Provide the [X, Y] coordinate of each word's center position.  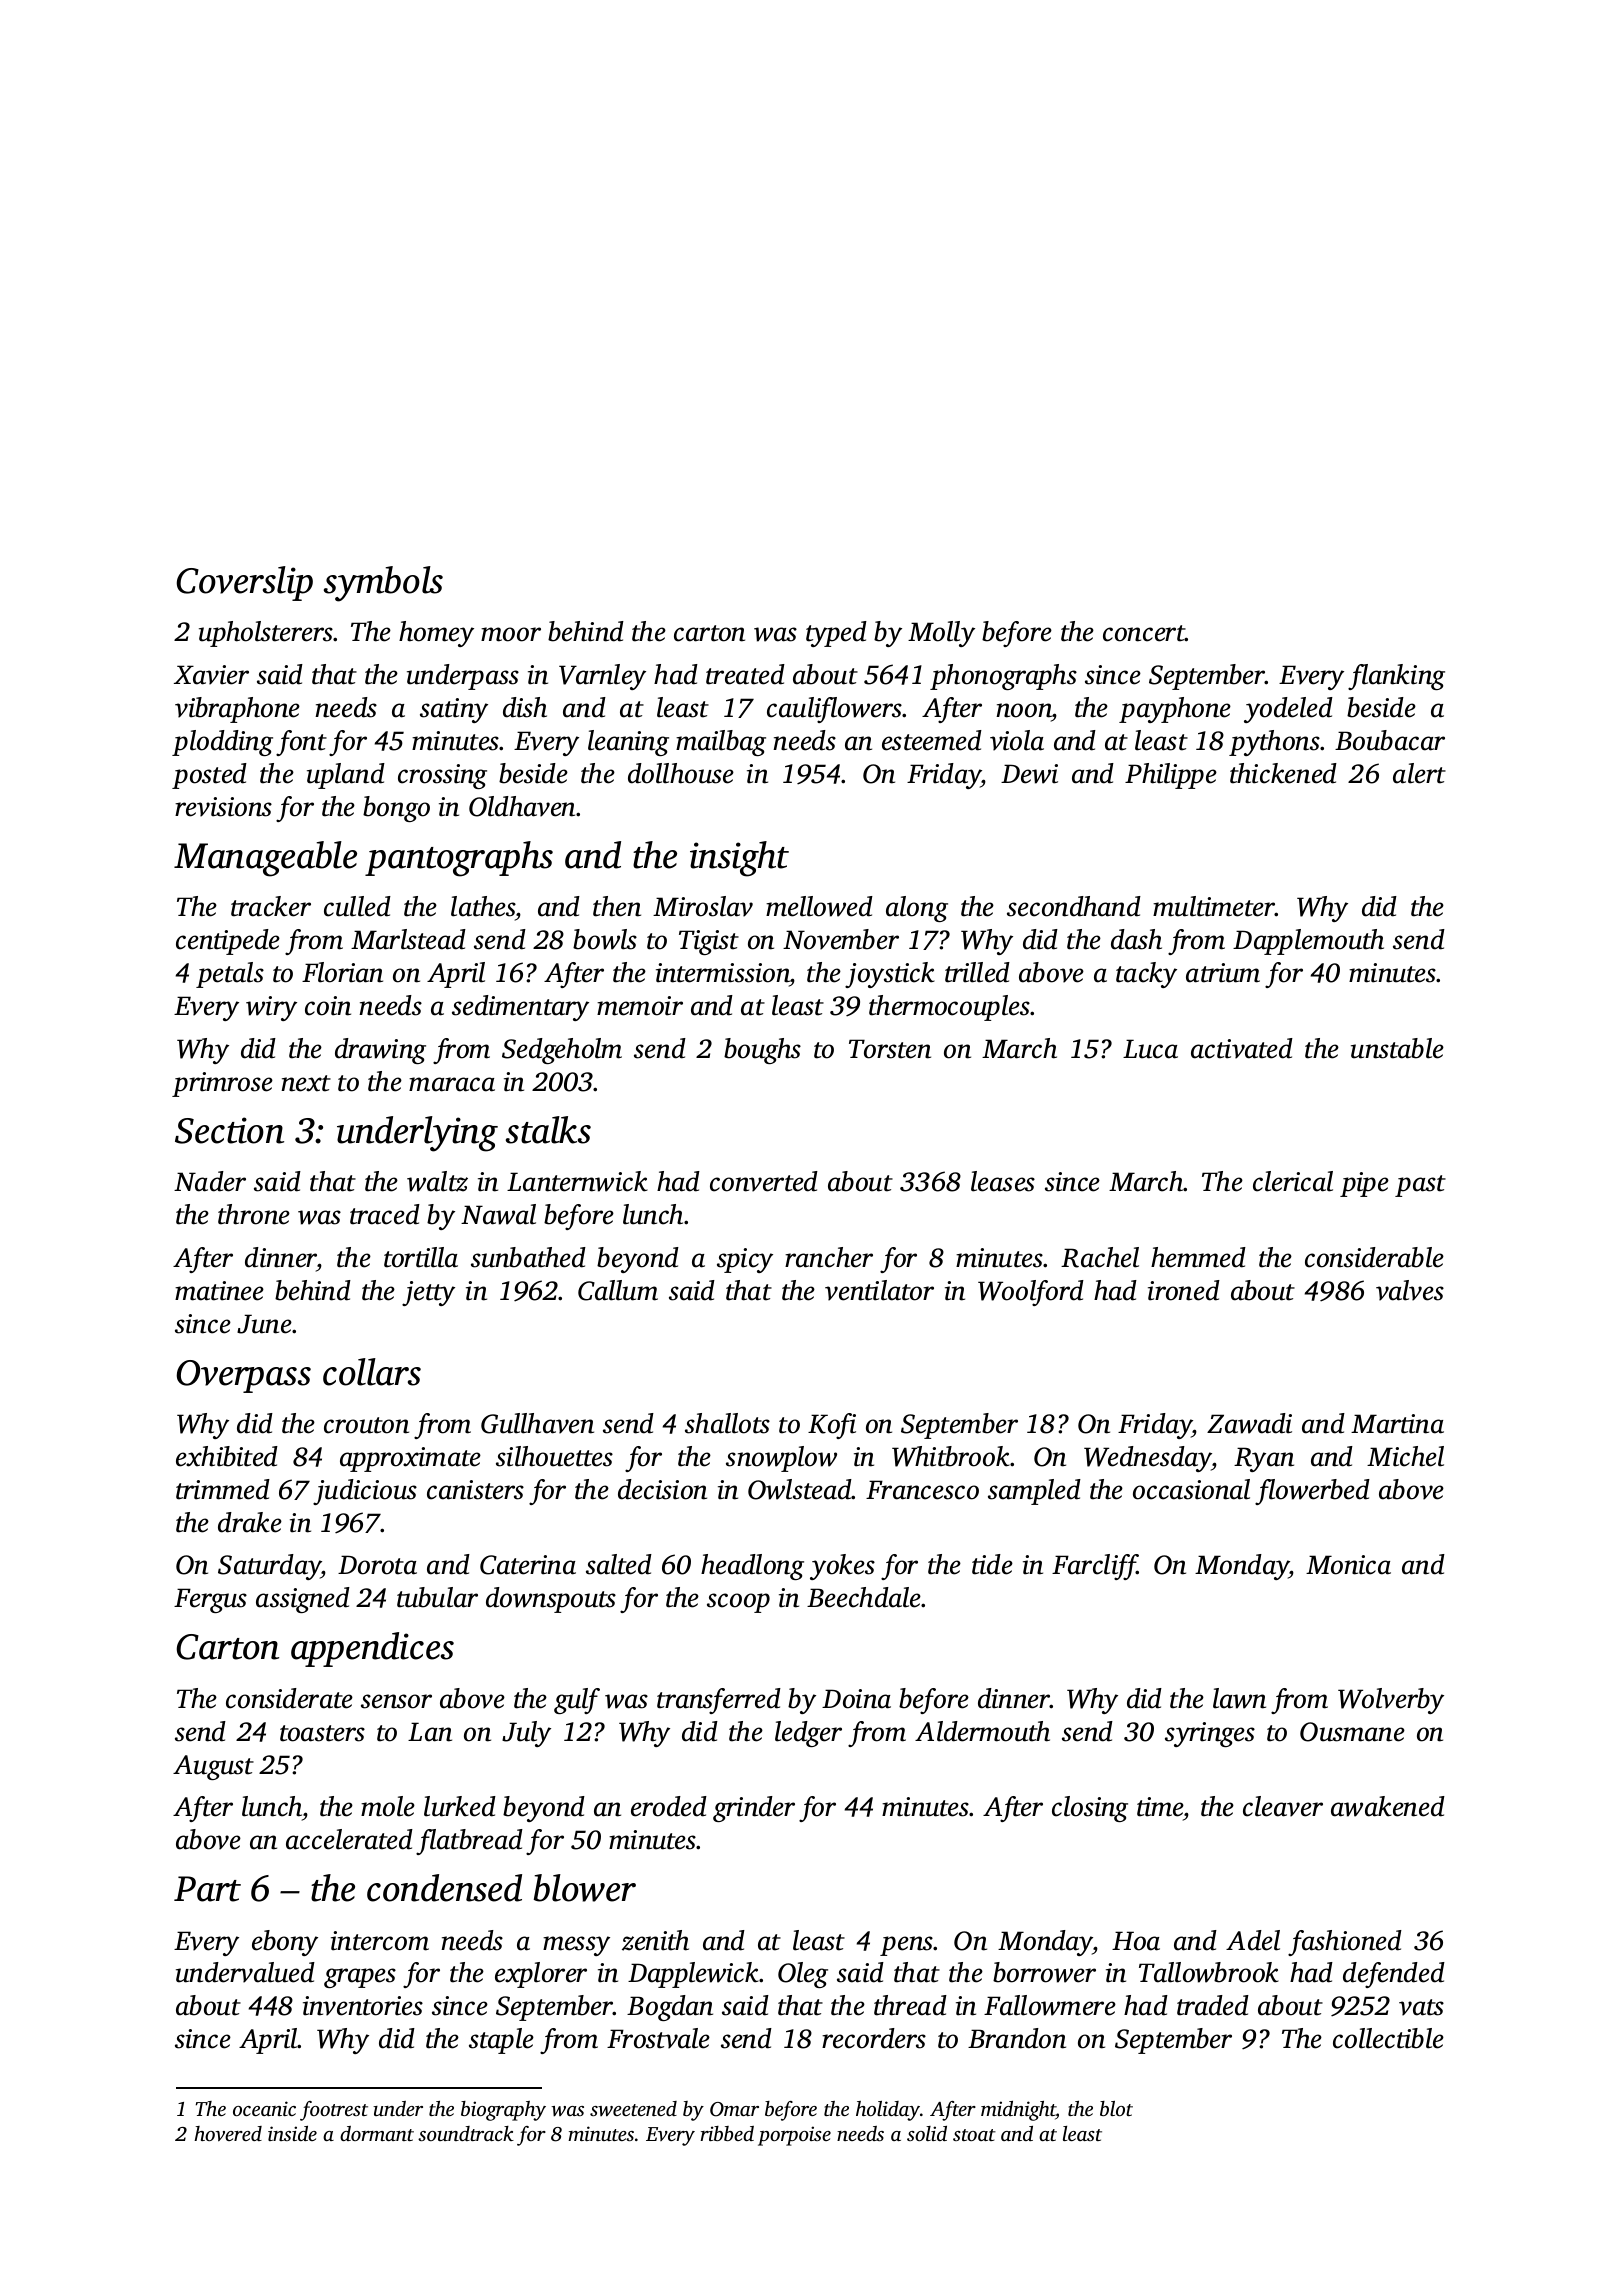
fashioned [1345, 1943]
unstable [1397, 1048]
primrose [222, 1084]
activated [1242, 1048]
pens [907, 1946]
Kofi [832, 1426]
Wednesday [1148, 1459]
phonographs [1003, 677]
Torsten [890, 1049]
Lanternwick [577, 1181]
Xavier [211, 675]
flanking [1396, 677]
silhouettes [554, 1456]
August [213, 1767]
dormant [377, 2133]
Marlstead [408, 939]
